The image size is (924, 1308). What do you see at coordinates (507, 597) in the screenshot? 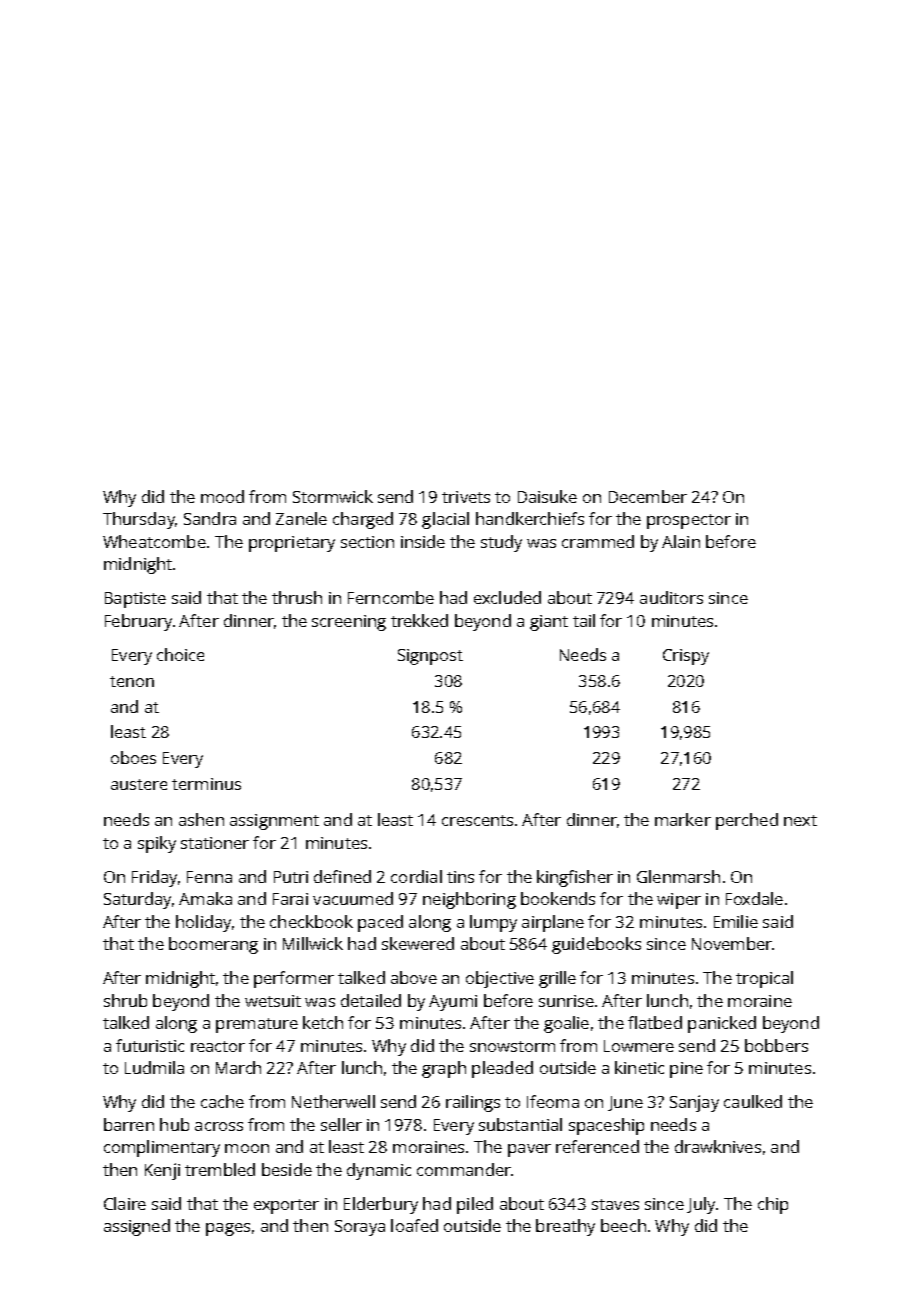
I see `excluded` at bounding box center [507, 597].
